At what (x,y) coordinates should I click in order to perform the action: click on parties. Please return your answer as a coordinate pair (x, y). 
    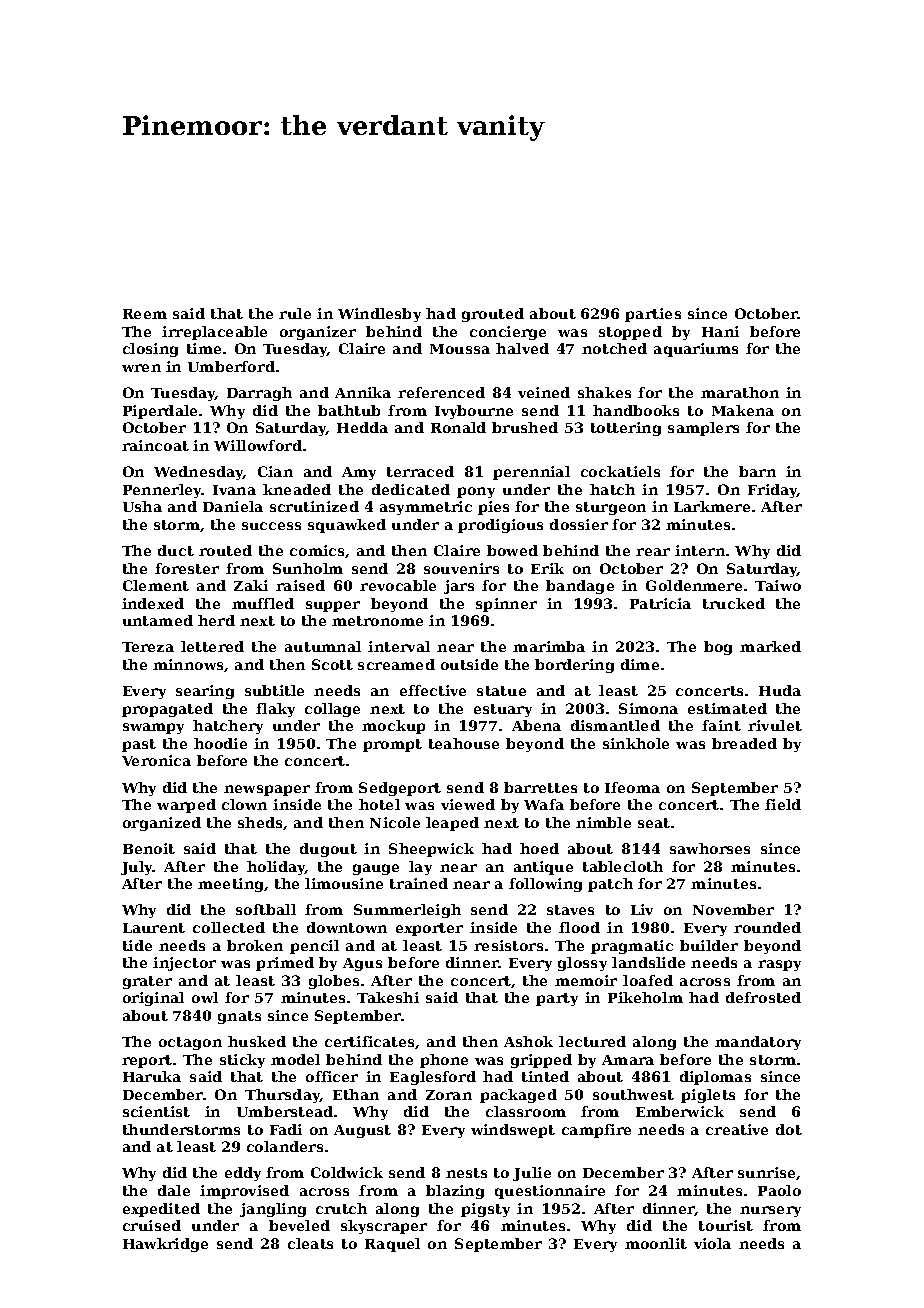
    Looking at the image, I should click on (653, 315).
